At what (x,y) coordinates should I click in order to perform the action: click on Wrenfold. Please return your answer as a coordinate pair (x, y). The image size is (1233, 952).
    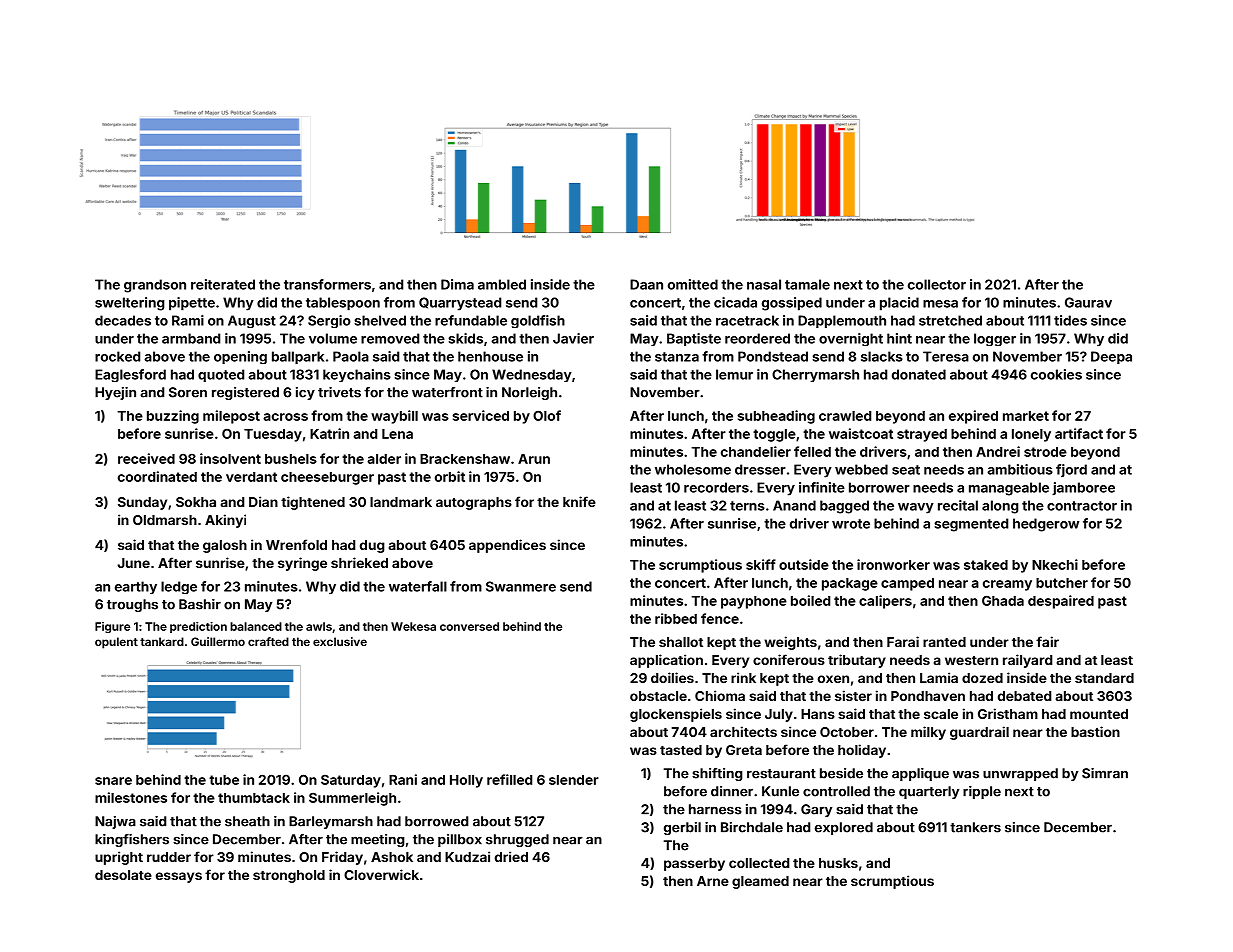
    Looking at the image, I should click on (296, 544).
